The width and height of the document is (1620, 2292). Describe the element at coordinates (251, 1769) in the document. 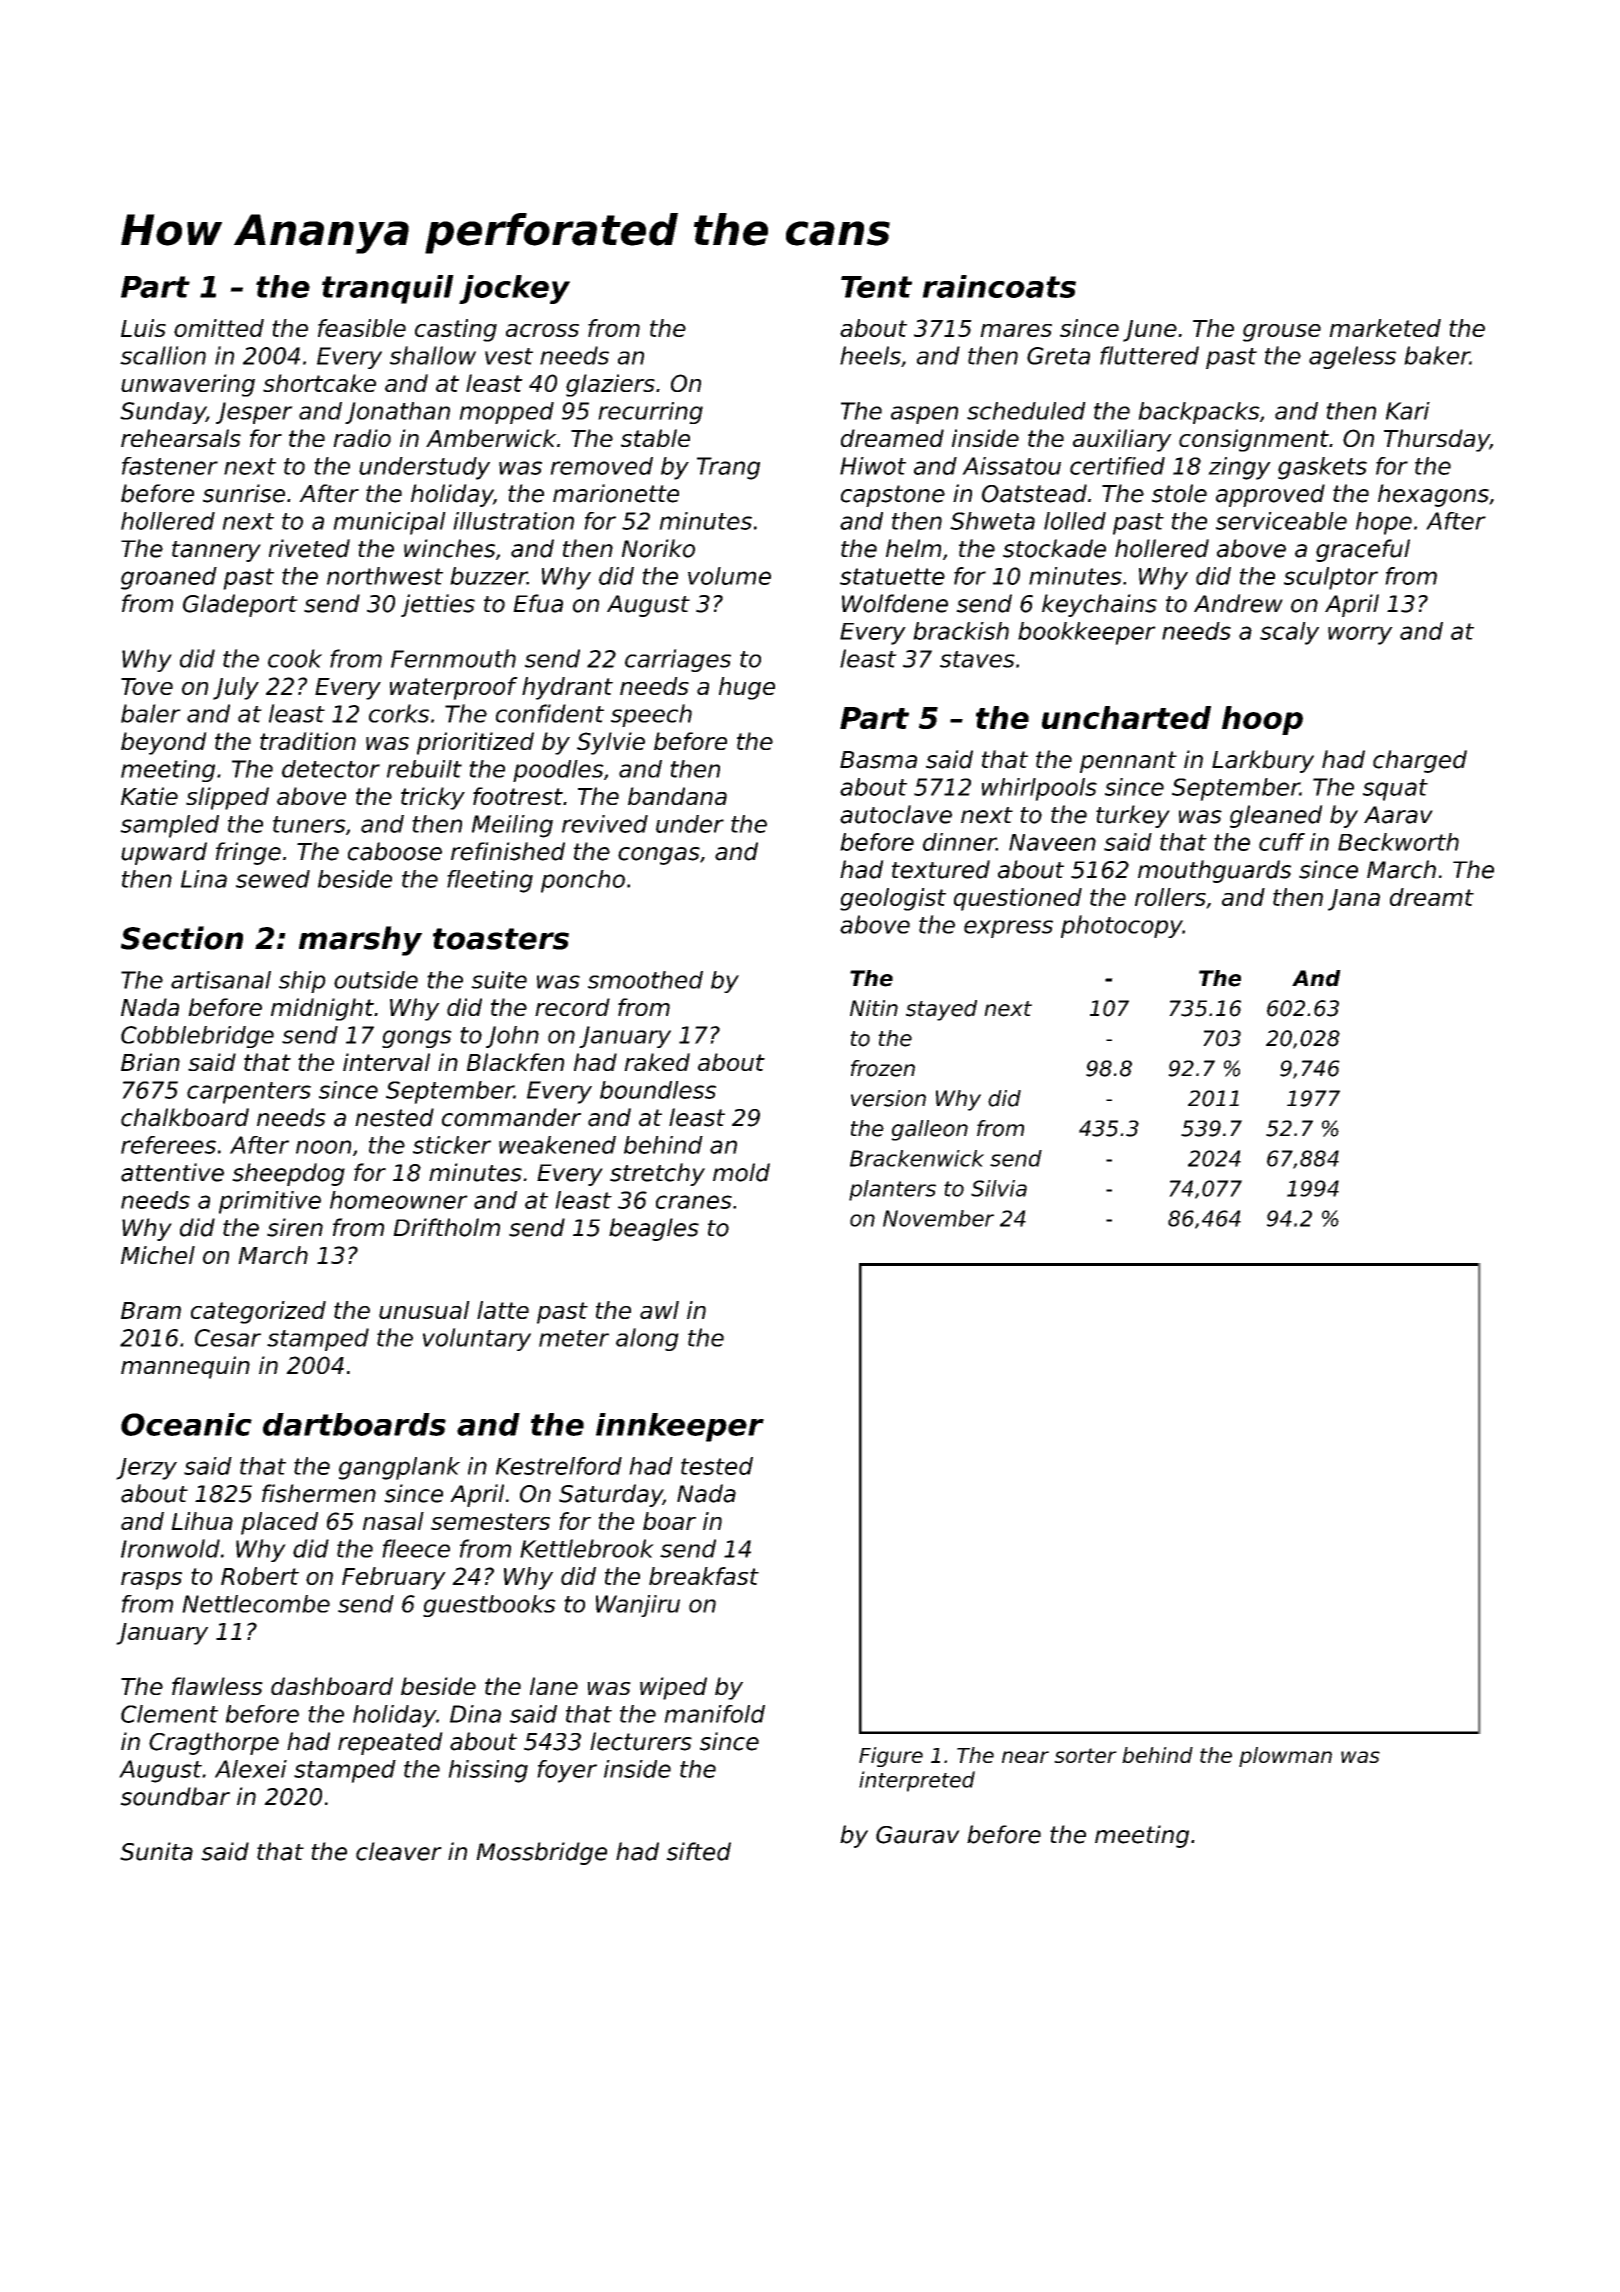

I see `Alexei` at that location.
